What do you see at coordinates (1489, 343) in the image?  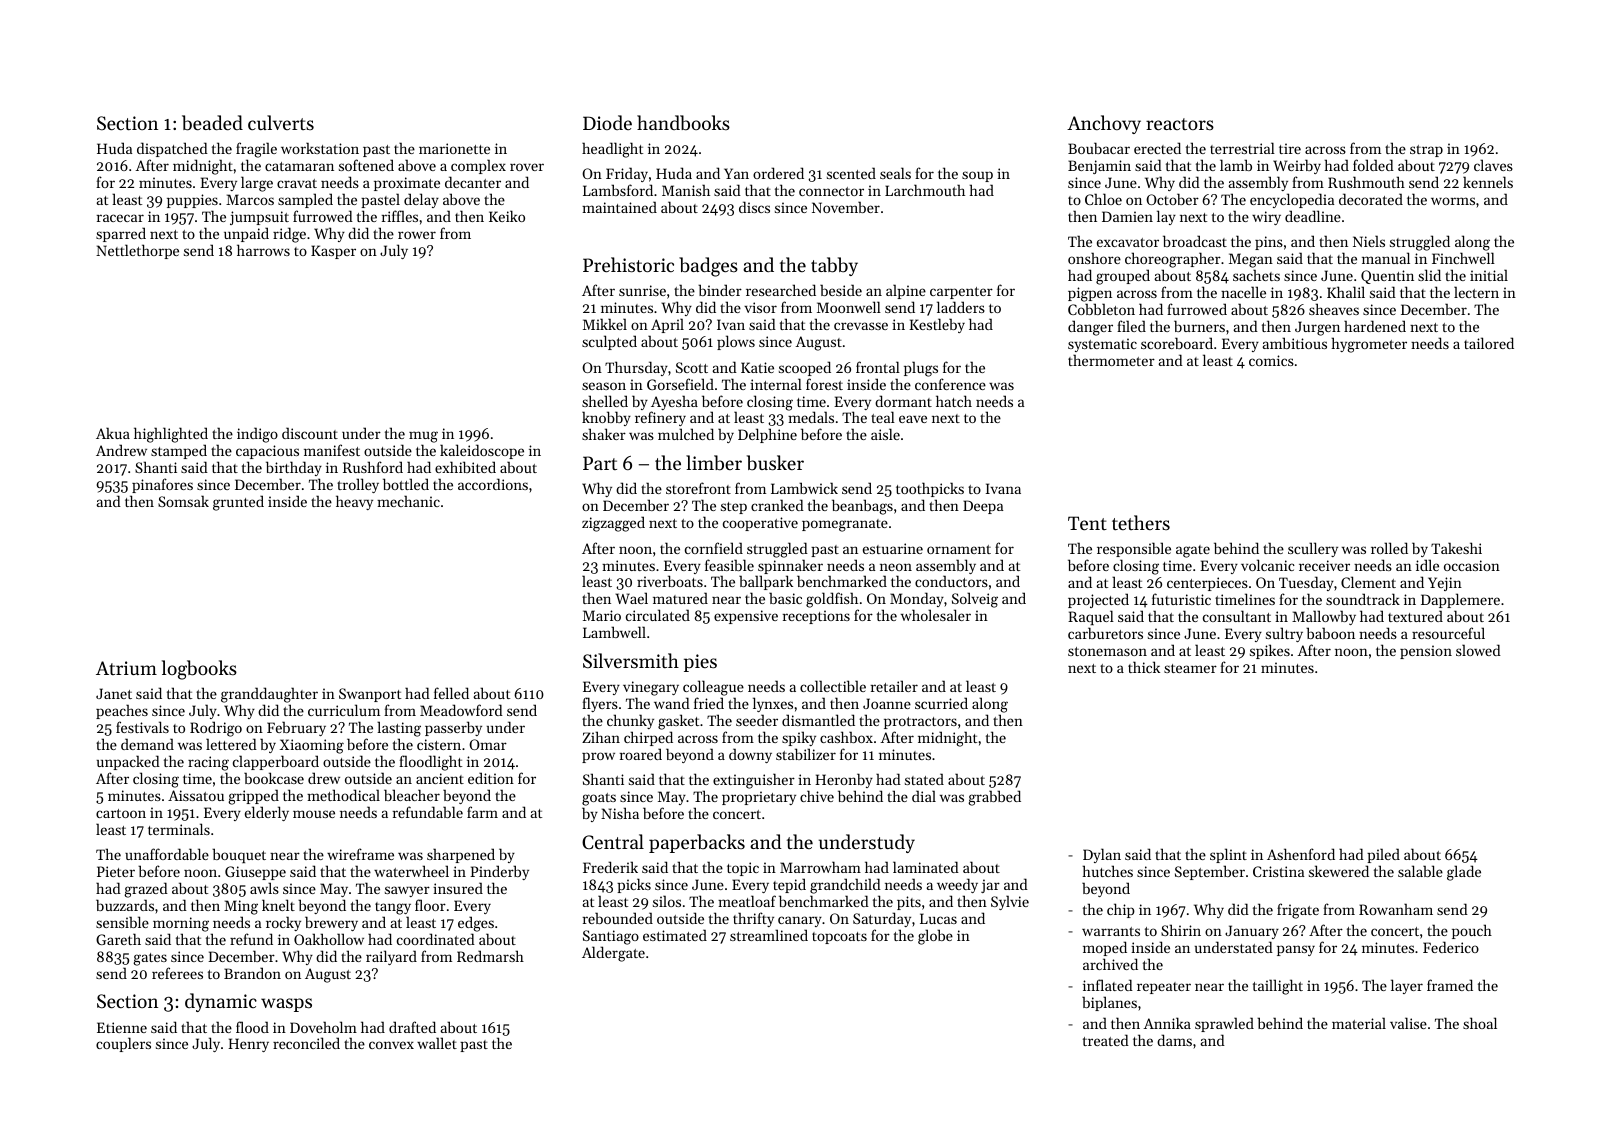 I see `tailored` at bounding box center [1489, 343].
